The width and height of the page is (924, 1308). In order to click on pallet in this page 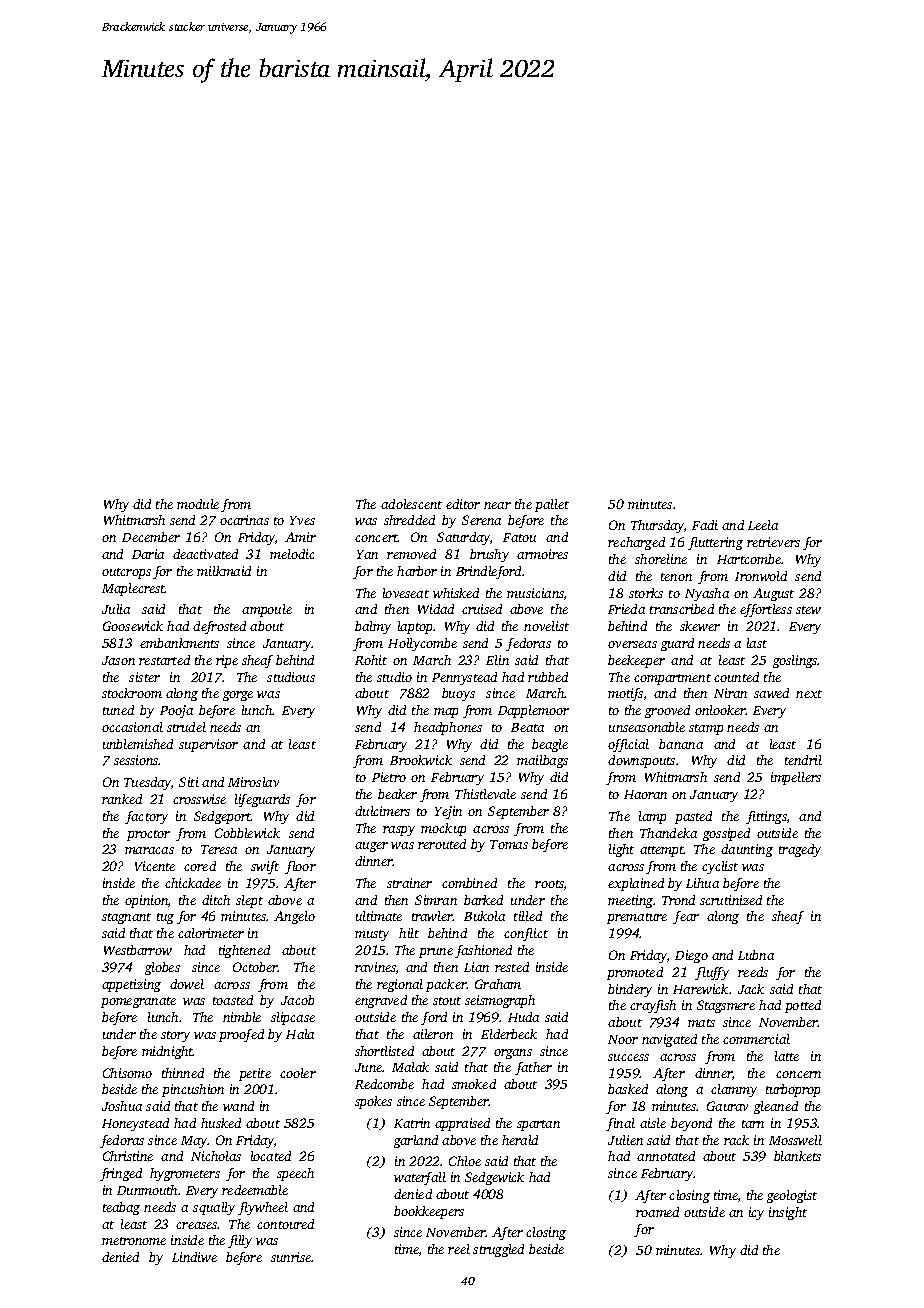, I will do `click(552, 505)`.
